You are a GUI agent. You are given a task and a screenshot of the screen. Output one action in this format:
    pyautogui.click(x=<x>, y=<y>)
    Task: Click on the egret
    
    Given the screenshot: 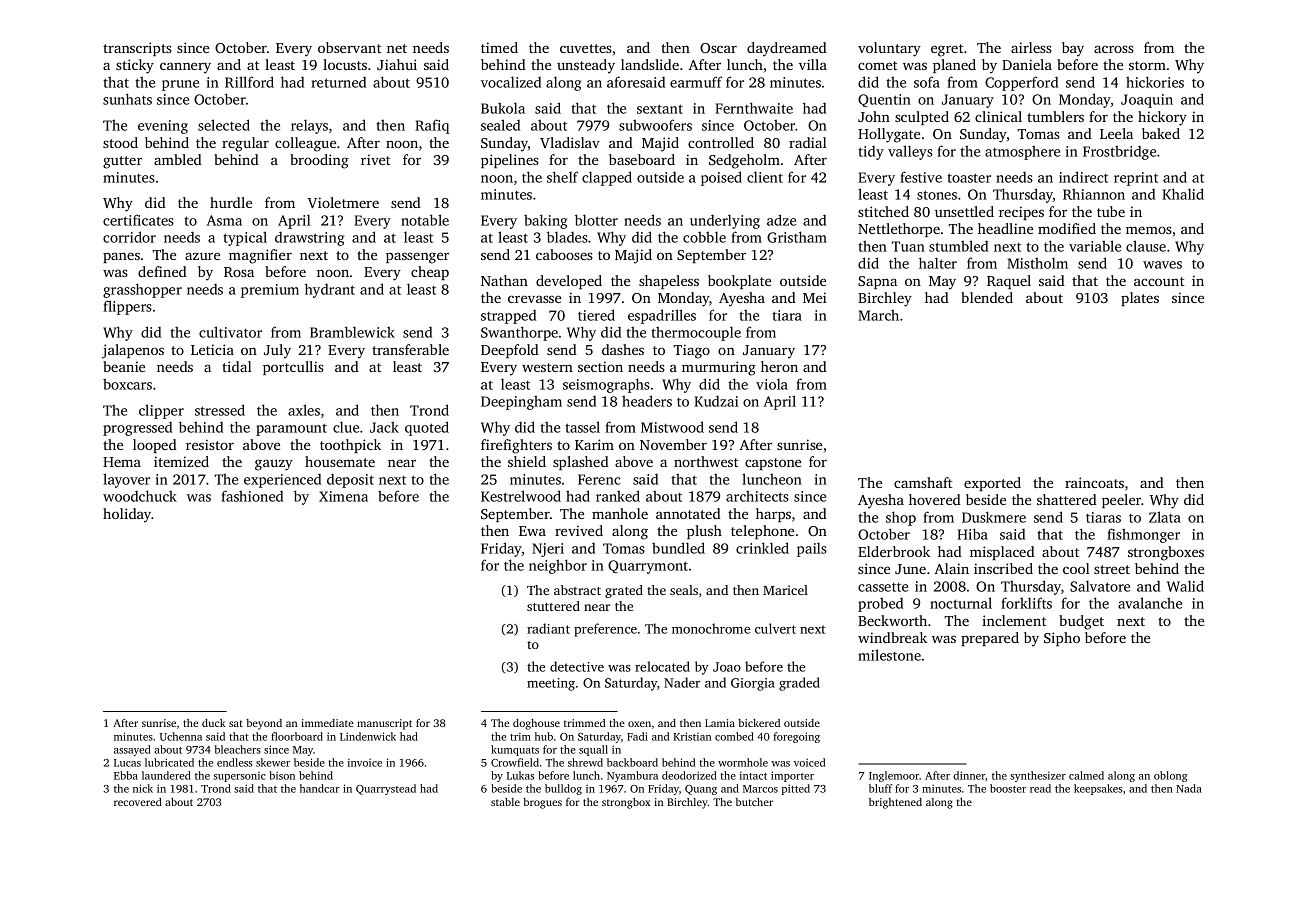 What is the action you would take?
    pyautogui.click(x=947, y=50)
